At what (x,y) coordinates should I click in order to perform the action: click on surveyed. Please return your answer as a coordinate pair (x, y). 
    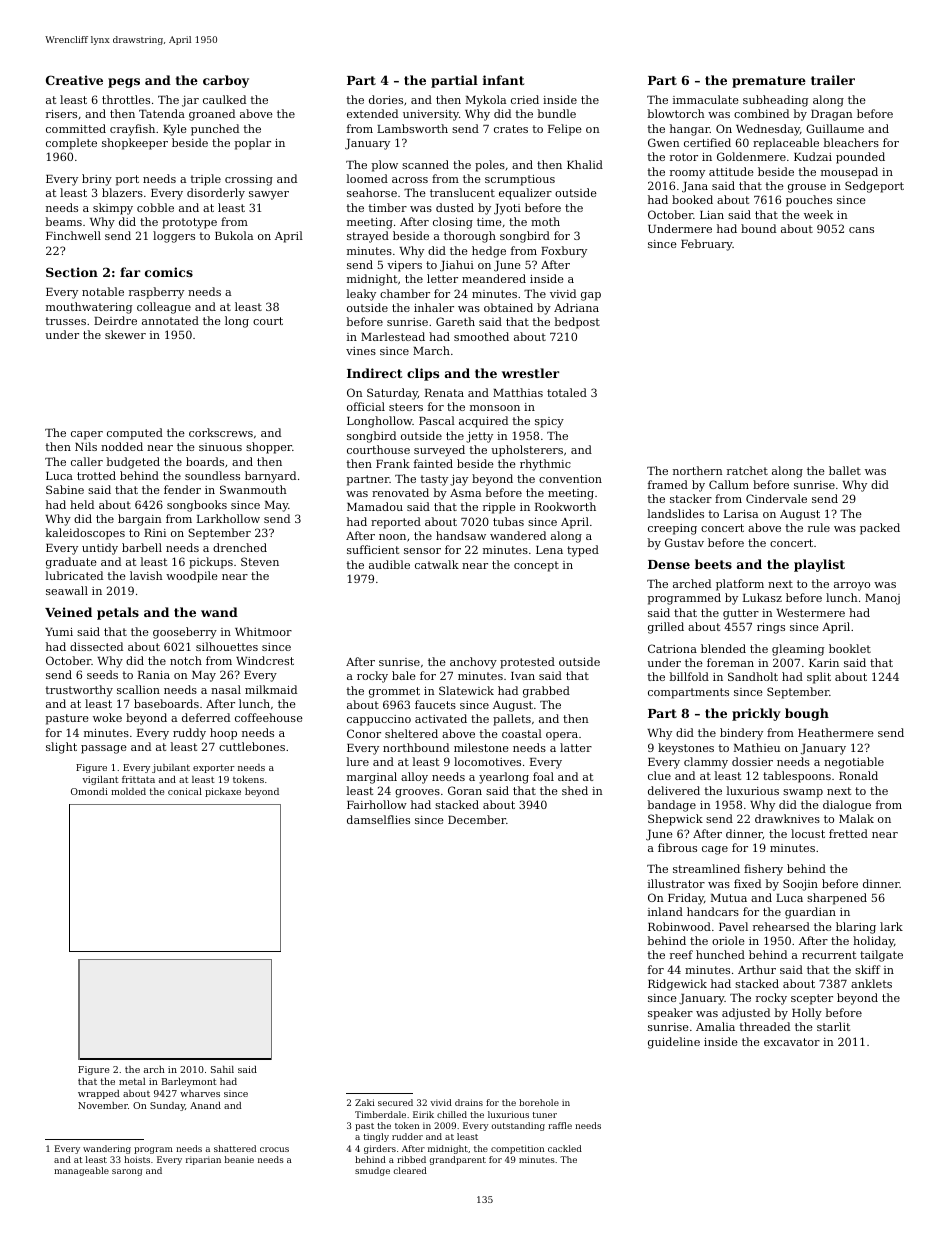
    Looking at the image, I should click on (439, 451).
